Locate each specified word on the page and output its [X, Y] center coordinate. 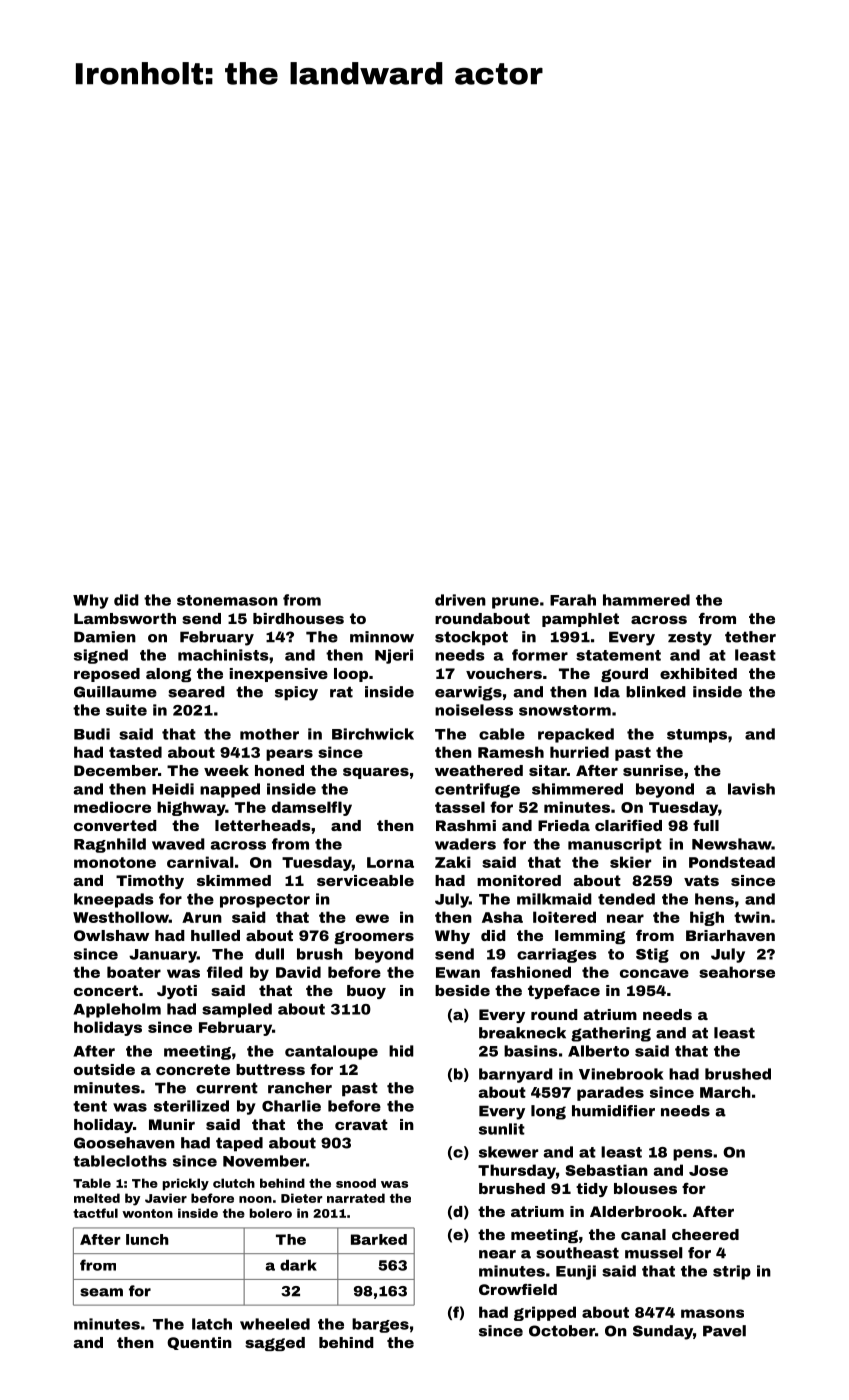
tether [750, 637]
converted [115, 825]
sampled [237, 1010]
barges [380, 1325]
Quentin [199, 1343]
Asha [502, 917]
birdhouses [298, 618]
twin [752, 917]
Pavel [724, 1331]
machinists [223, 655]
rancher [300, 1088]
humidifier [613, 1111]
